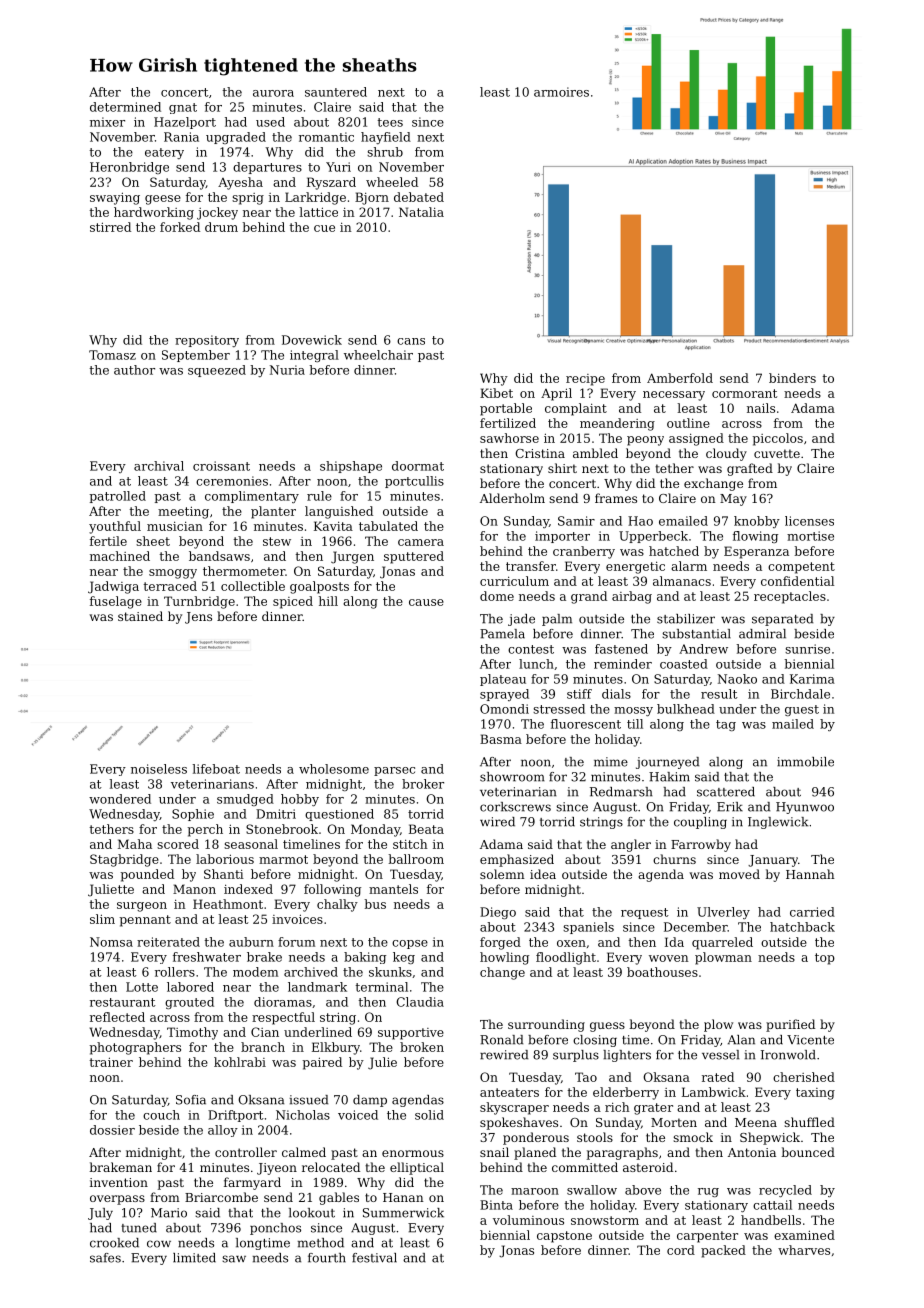  What do you see at coordinates (689, 566) in the page?
I see `alarm` at bounding box center [689, 566].
